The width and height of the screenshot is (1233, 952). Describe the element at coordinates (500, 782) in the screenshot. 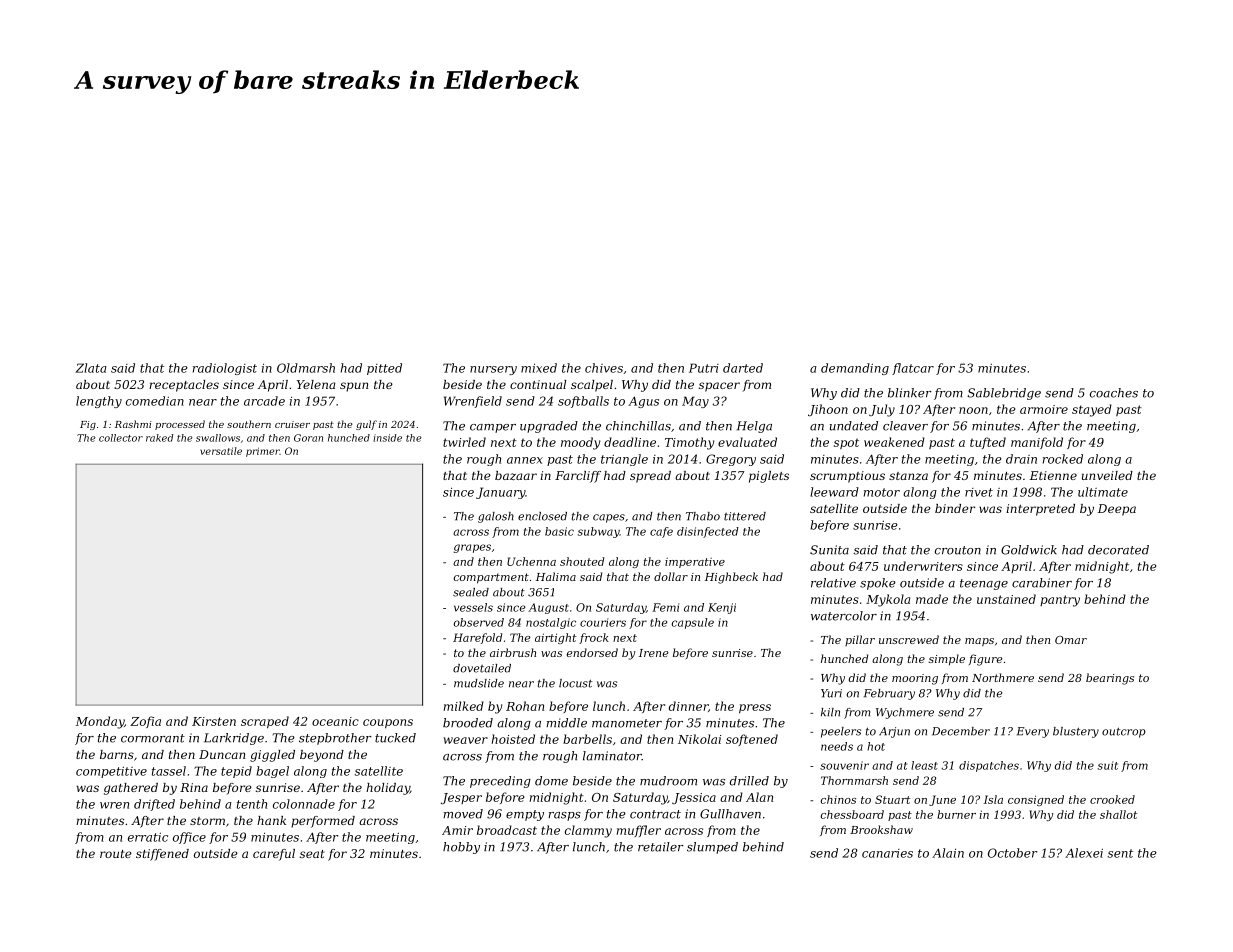

I see `preceding` at that location.
